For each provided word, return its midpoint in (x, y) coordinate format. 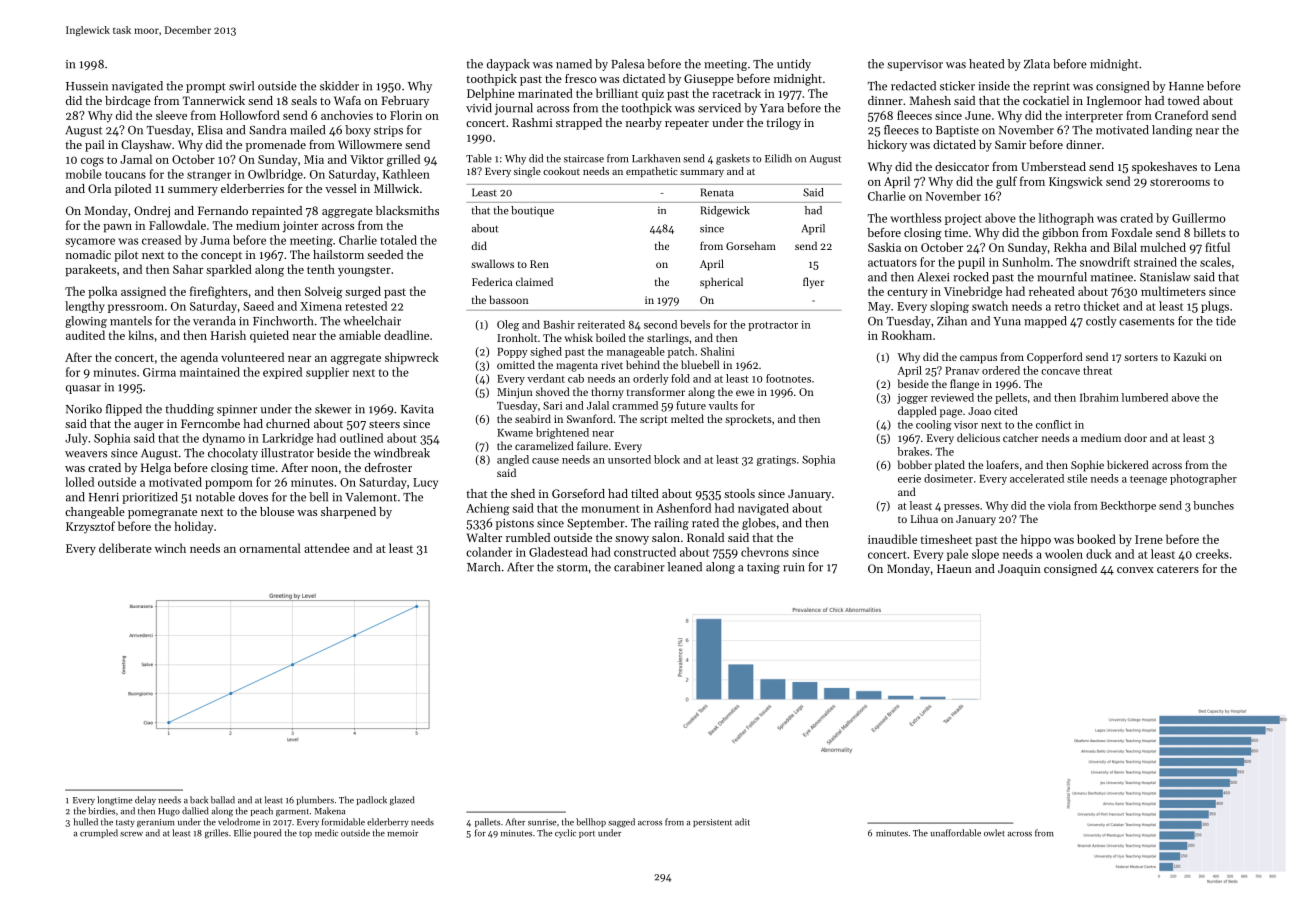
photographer (1203, 479)
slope (985, 555)
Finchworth (283, 321)
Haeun (954, 568)
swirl (241, 86)
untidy (794, 65)
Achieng (488, 509)
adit (742, 822)
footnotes (788, 378)
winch (170, 548)
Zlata (1037, 64)
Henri (104, 497)
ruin (794, 567)
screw (131, 834)
